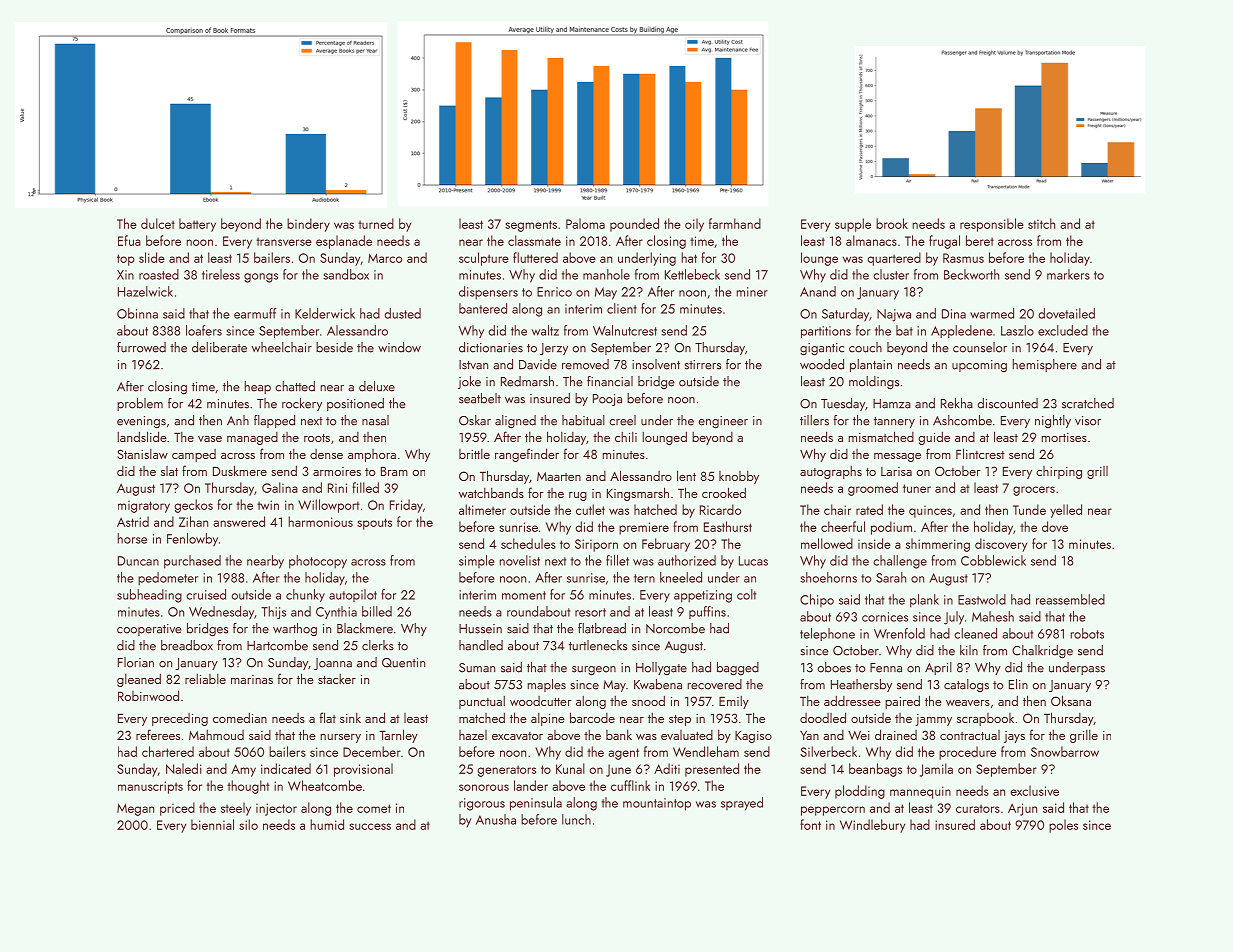 The image size is (1233, 952). I want to click on reliable, so click(205, 679).
